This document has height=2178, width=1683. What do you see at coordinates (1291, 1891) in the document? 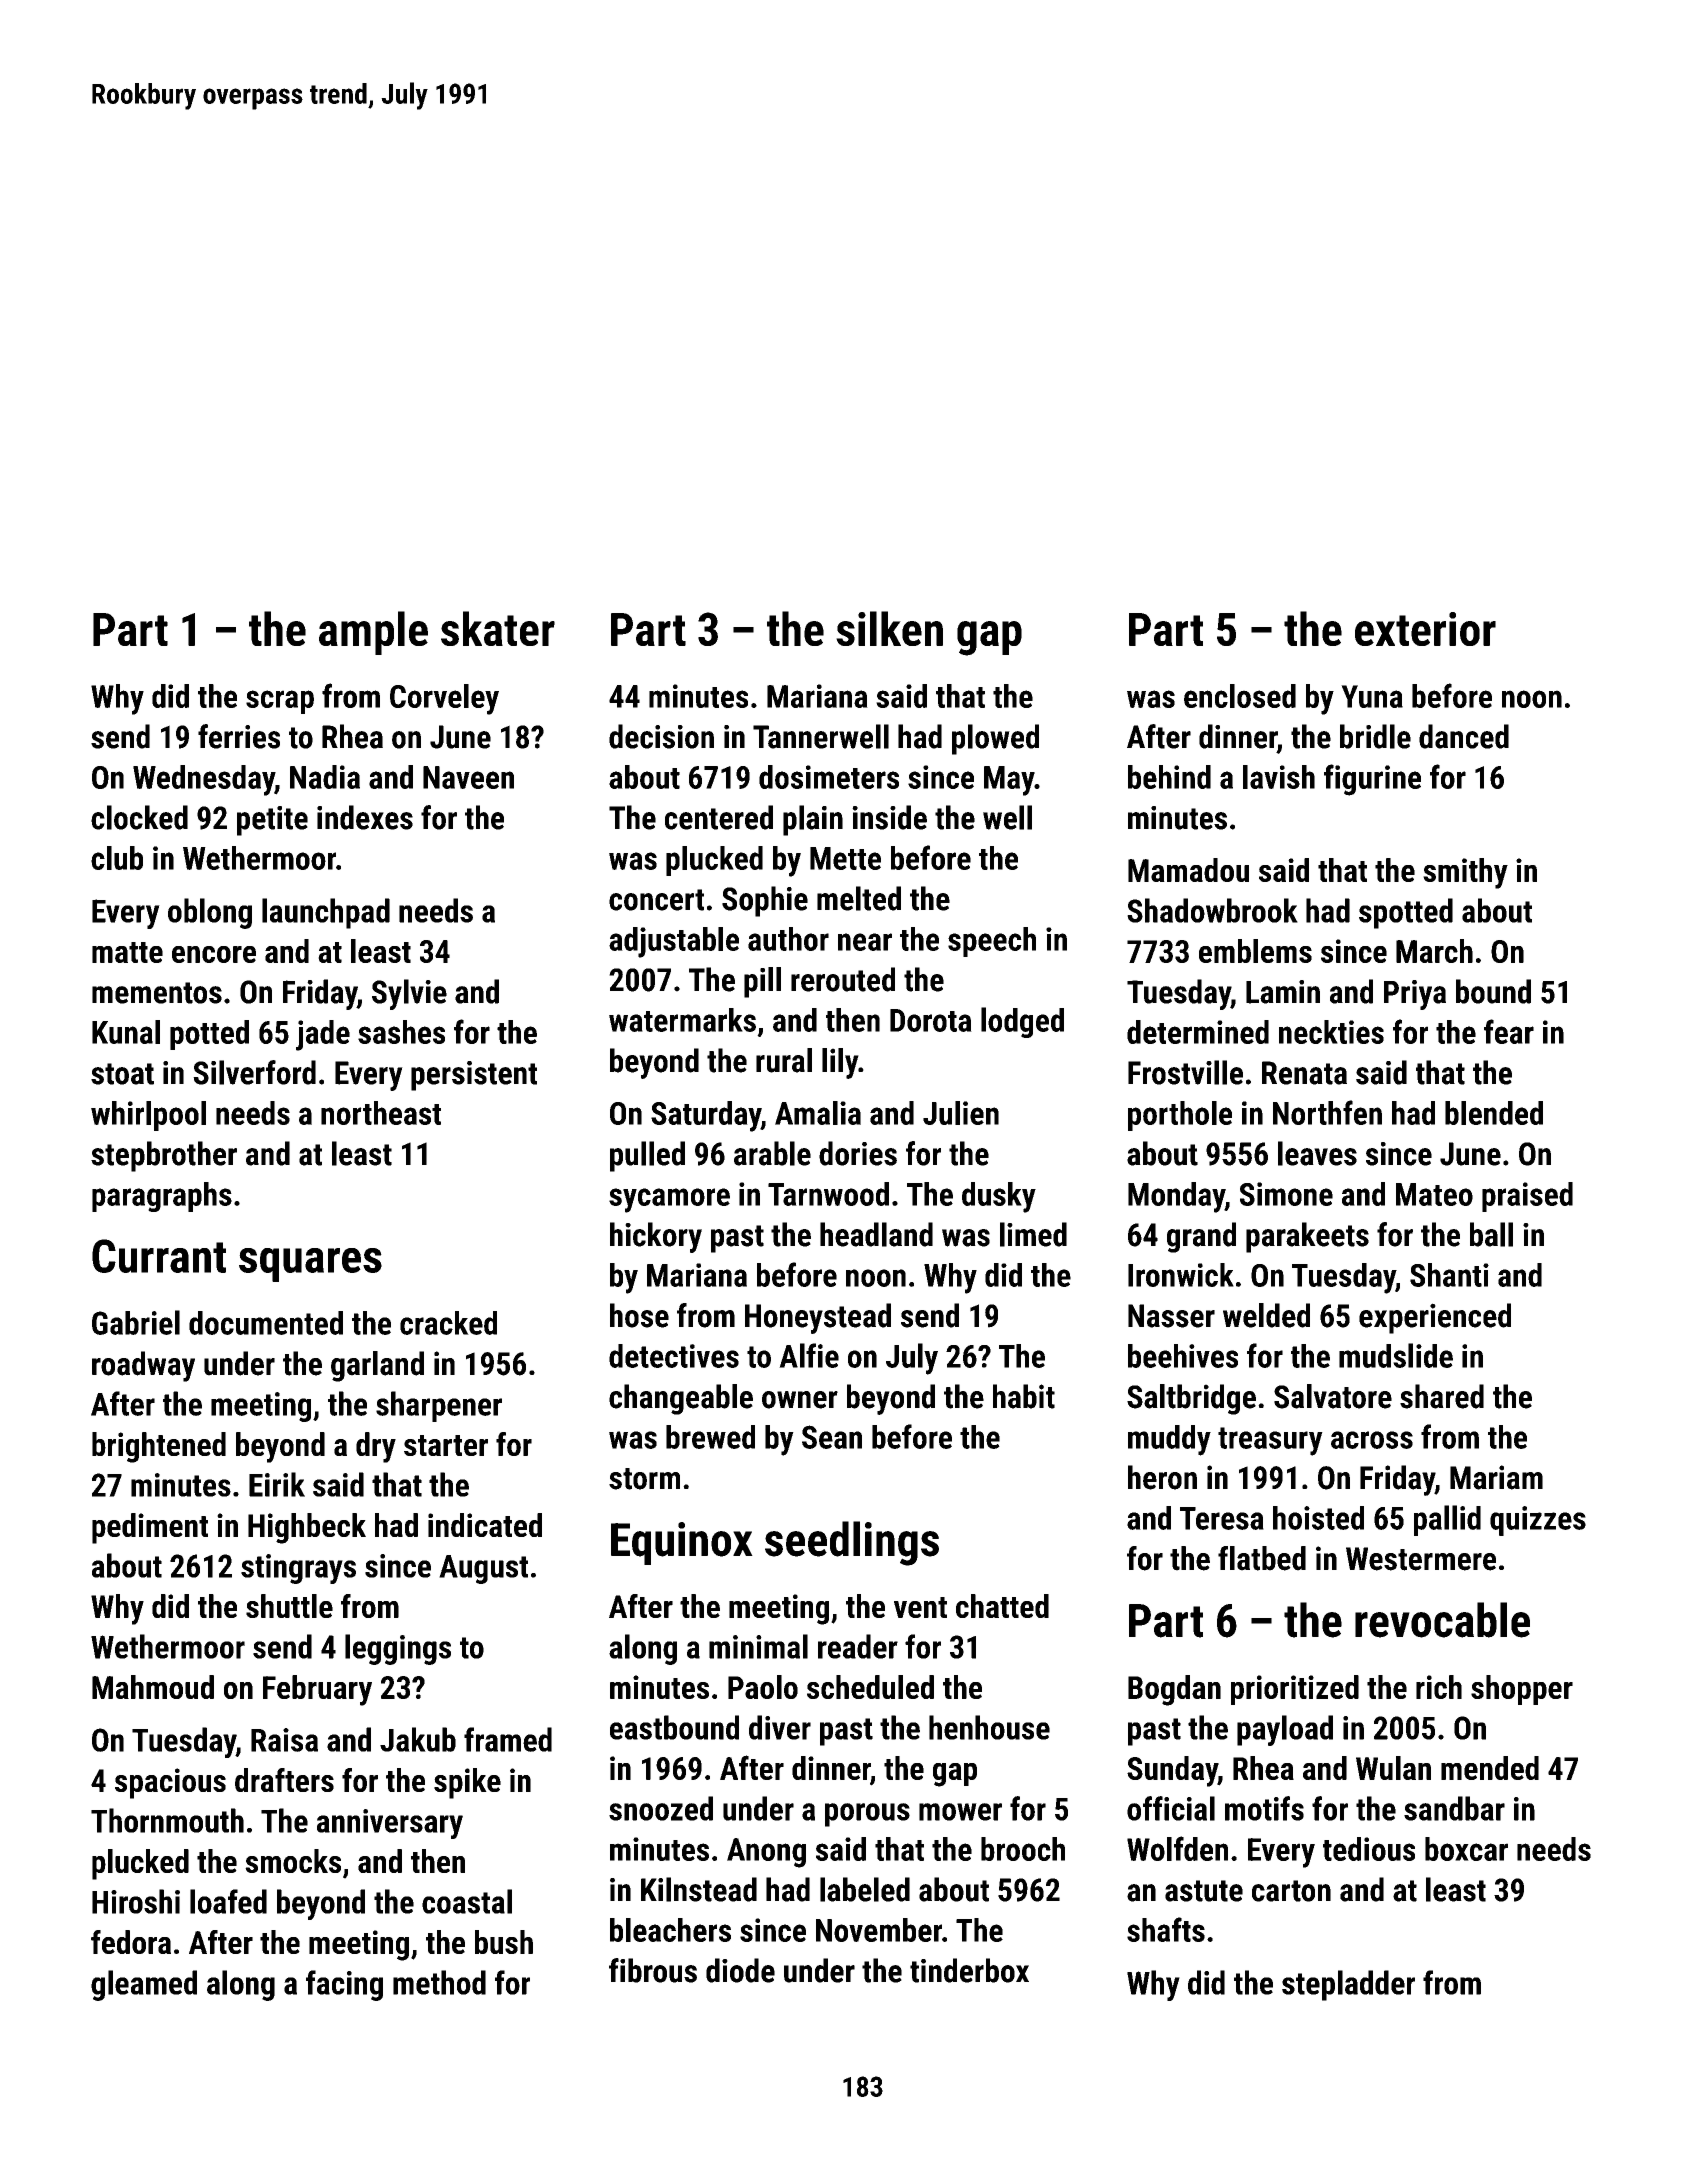
I see `carton` at bounding box center [1291, 1891].
